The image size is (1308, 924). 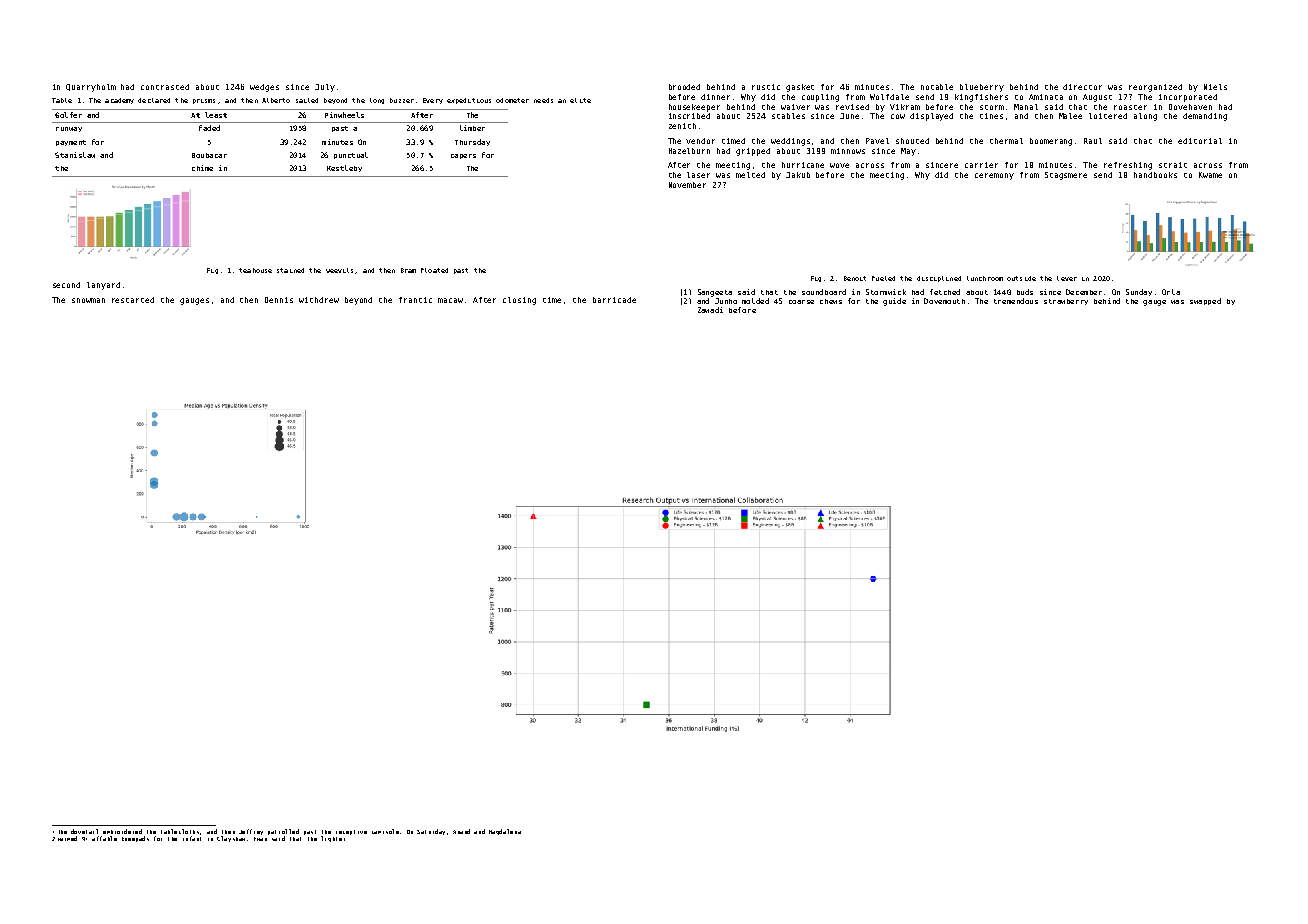 I want to click on Magdalena, so click(x=505, y=832).
